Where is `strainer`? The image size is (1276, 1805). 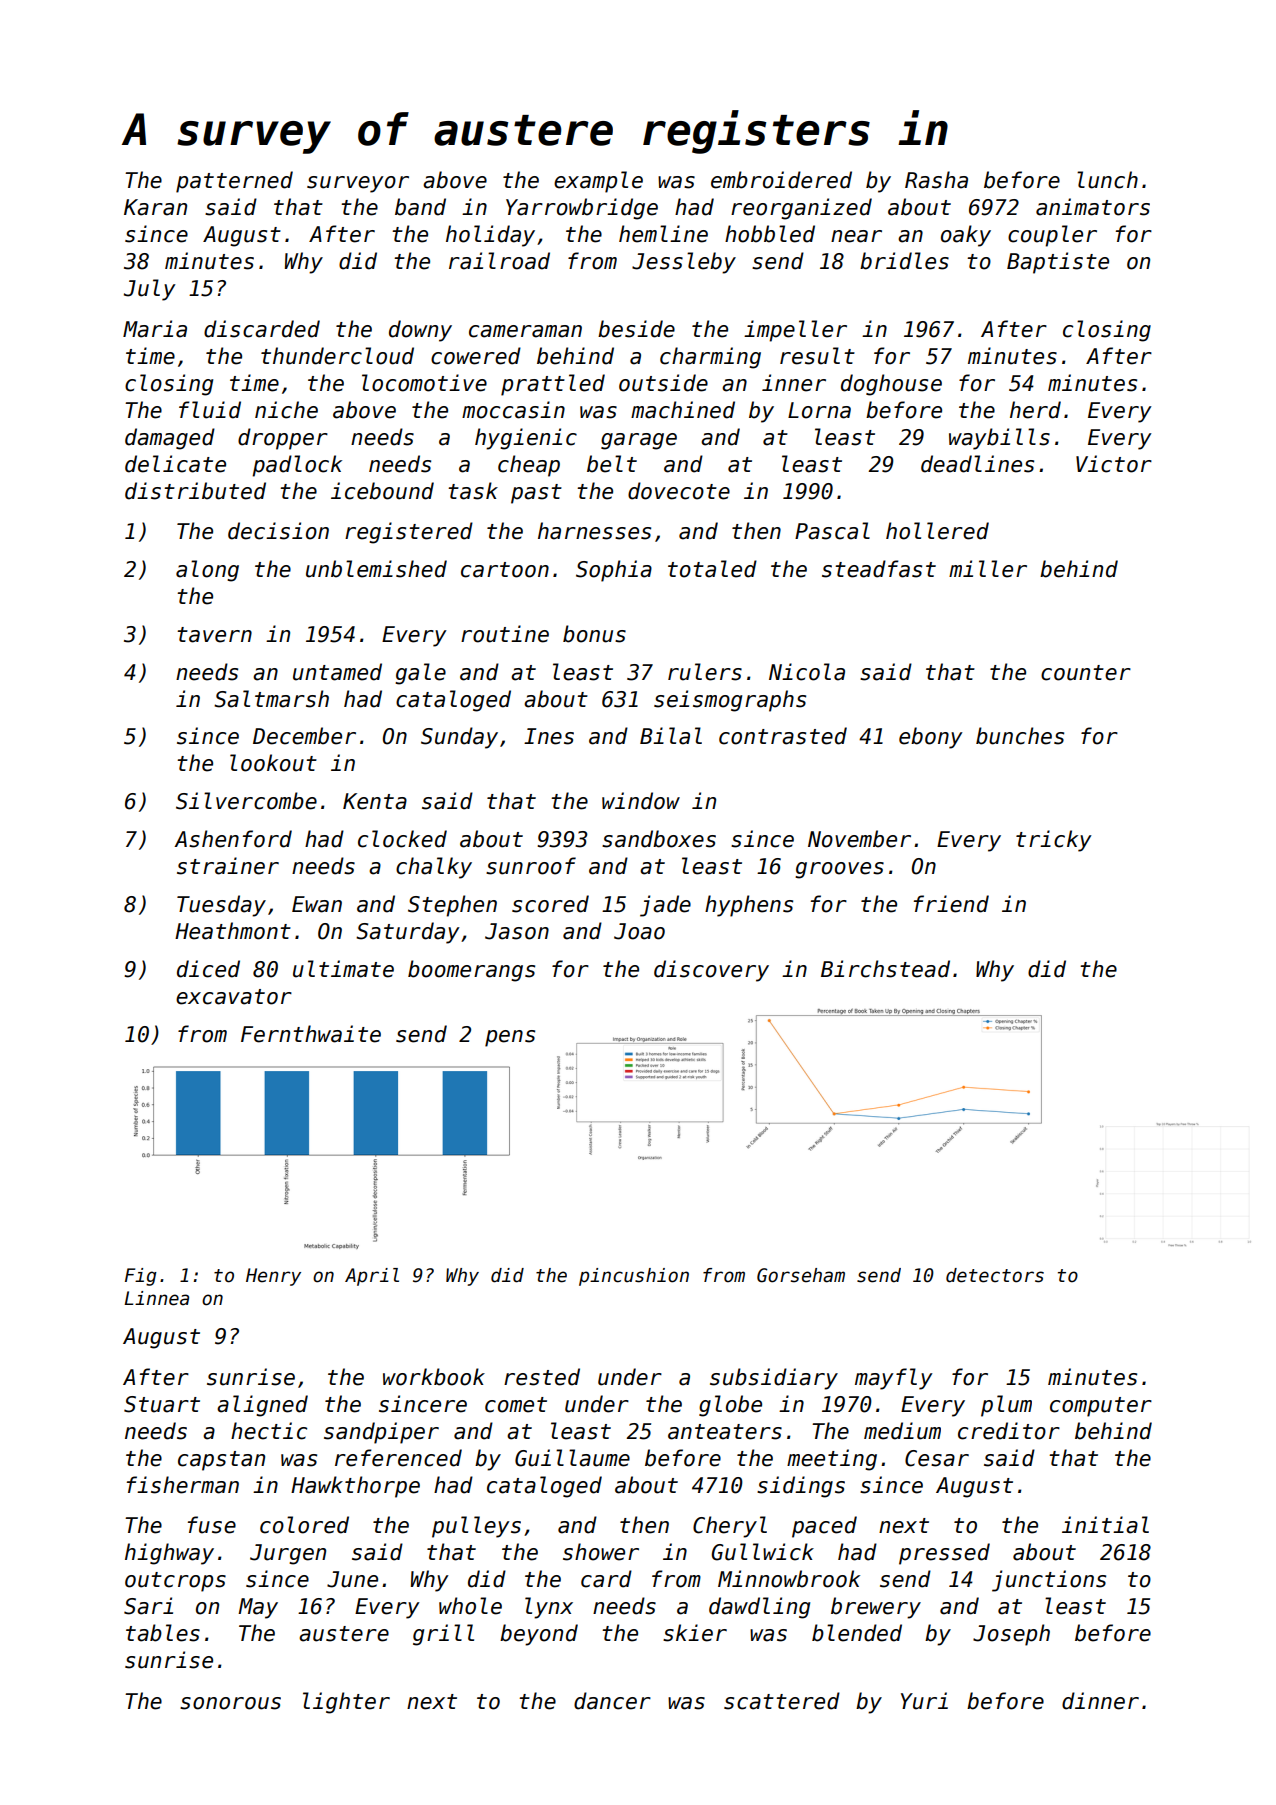 strainer is located at coordinates (228, 866).
